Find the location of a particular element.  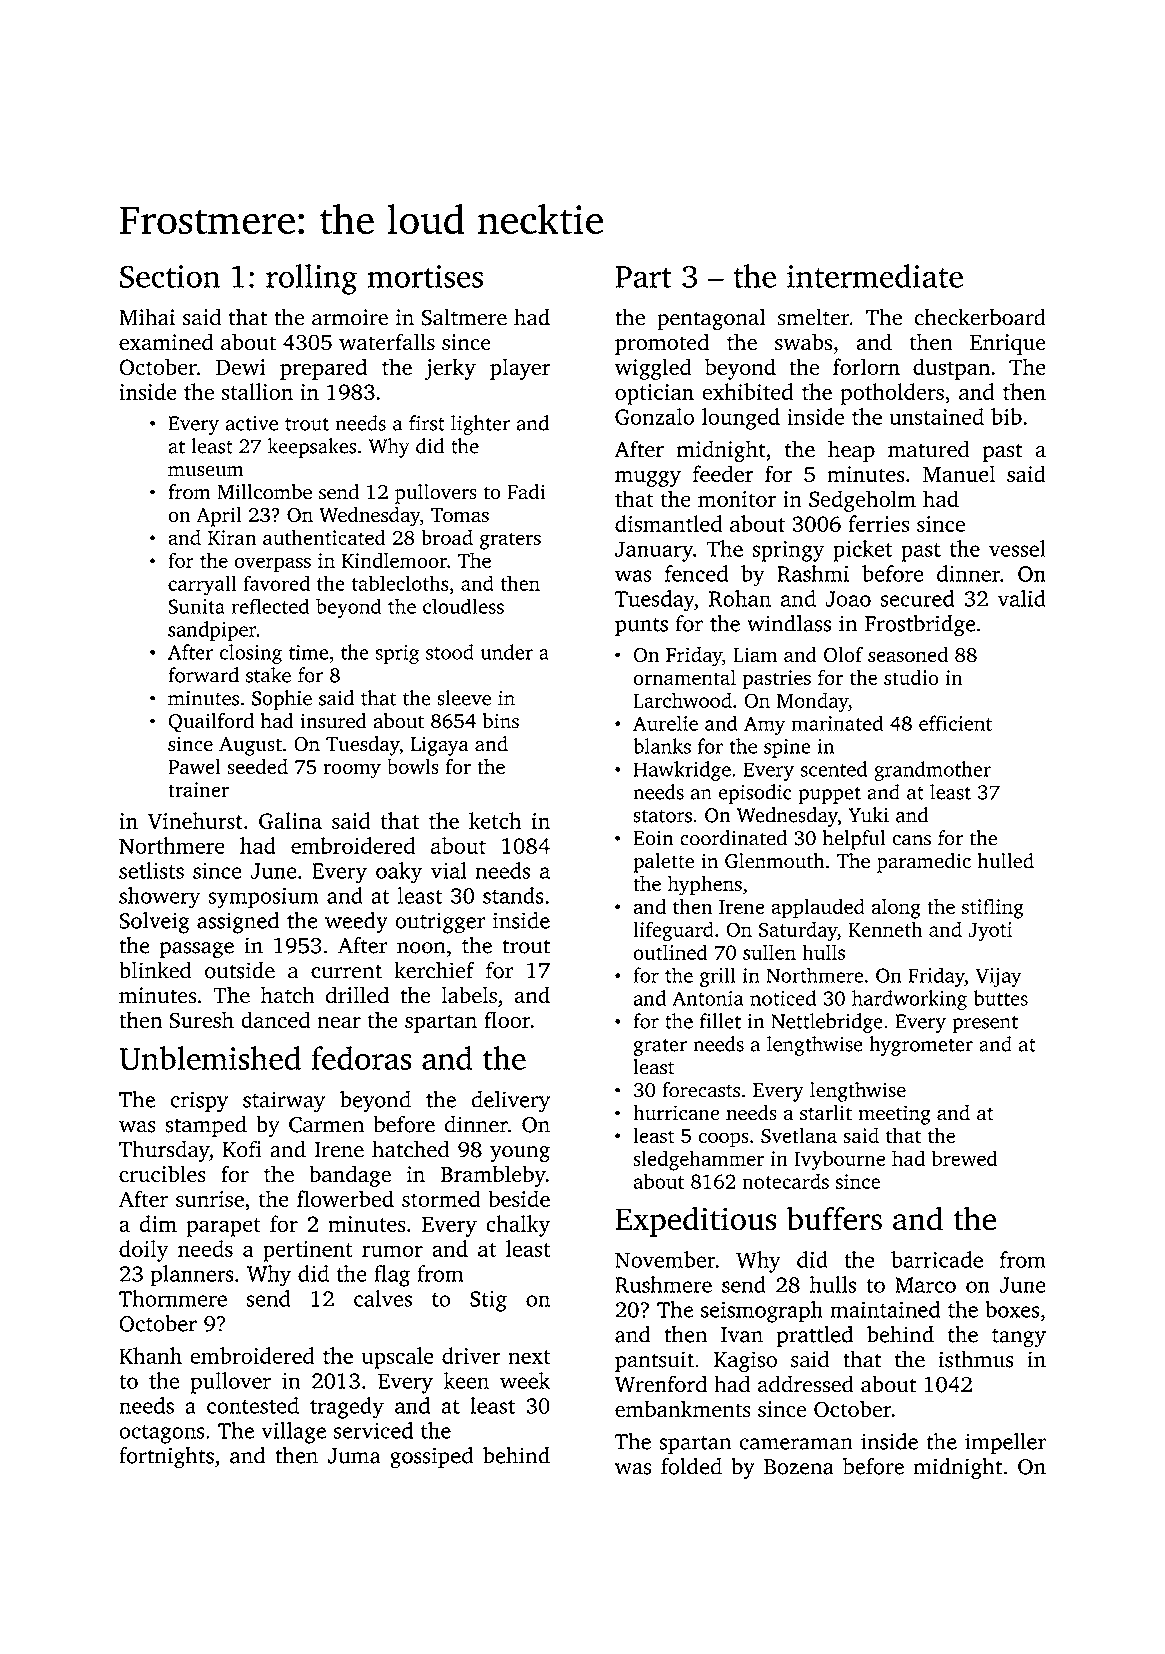

seismograph is located at coordinates (762, 1312).
